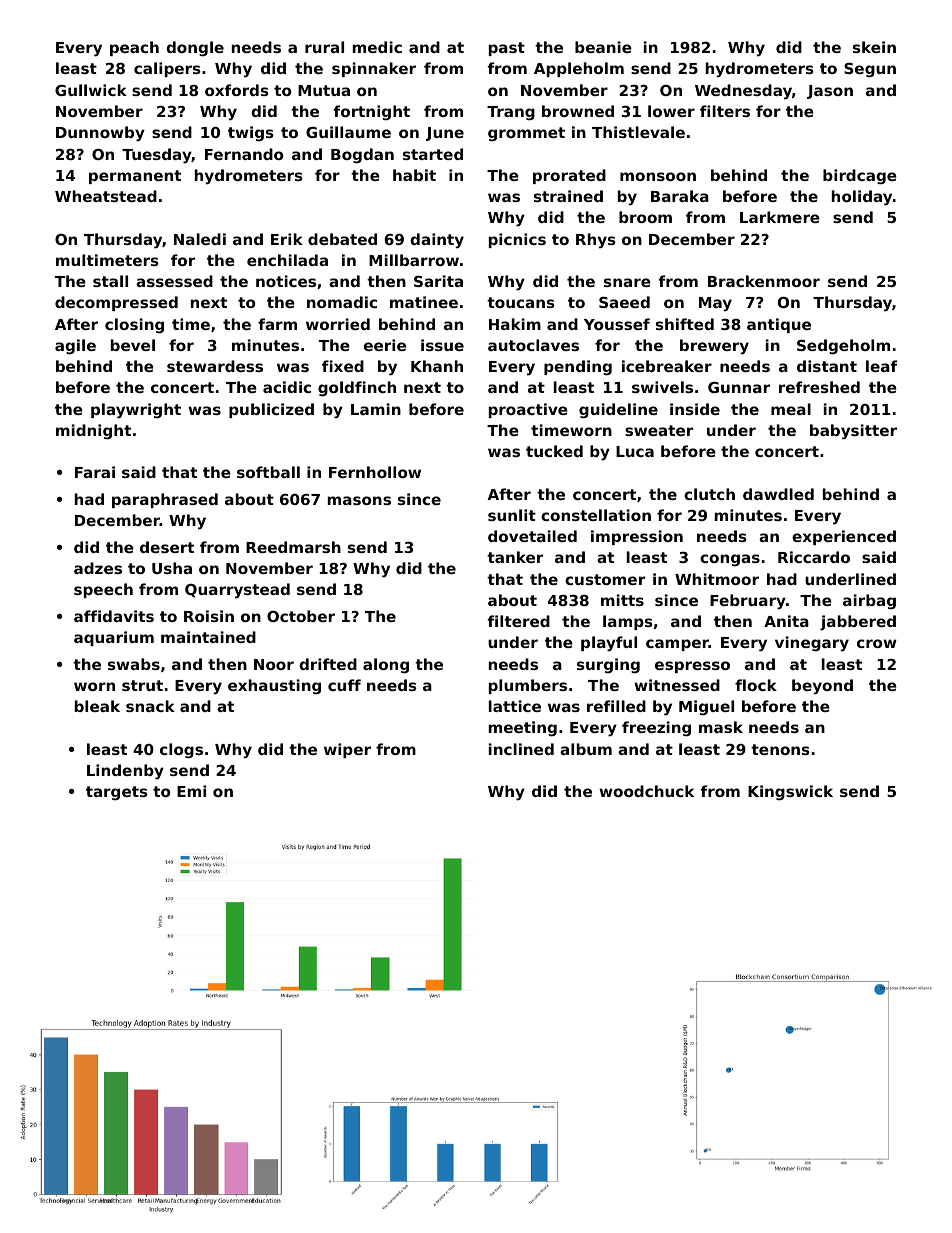 This screenshot has height=1233, width=952. I want to click on flock, so click(756, 685).
